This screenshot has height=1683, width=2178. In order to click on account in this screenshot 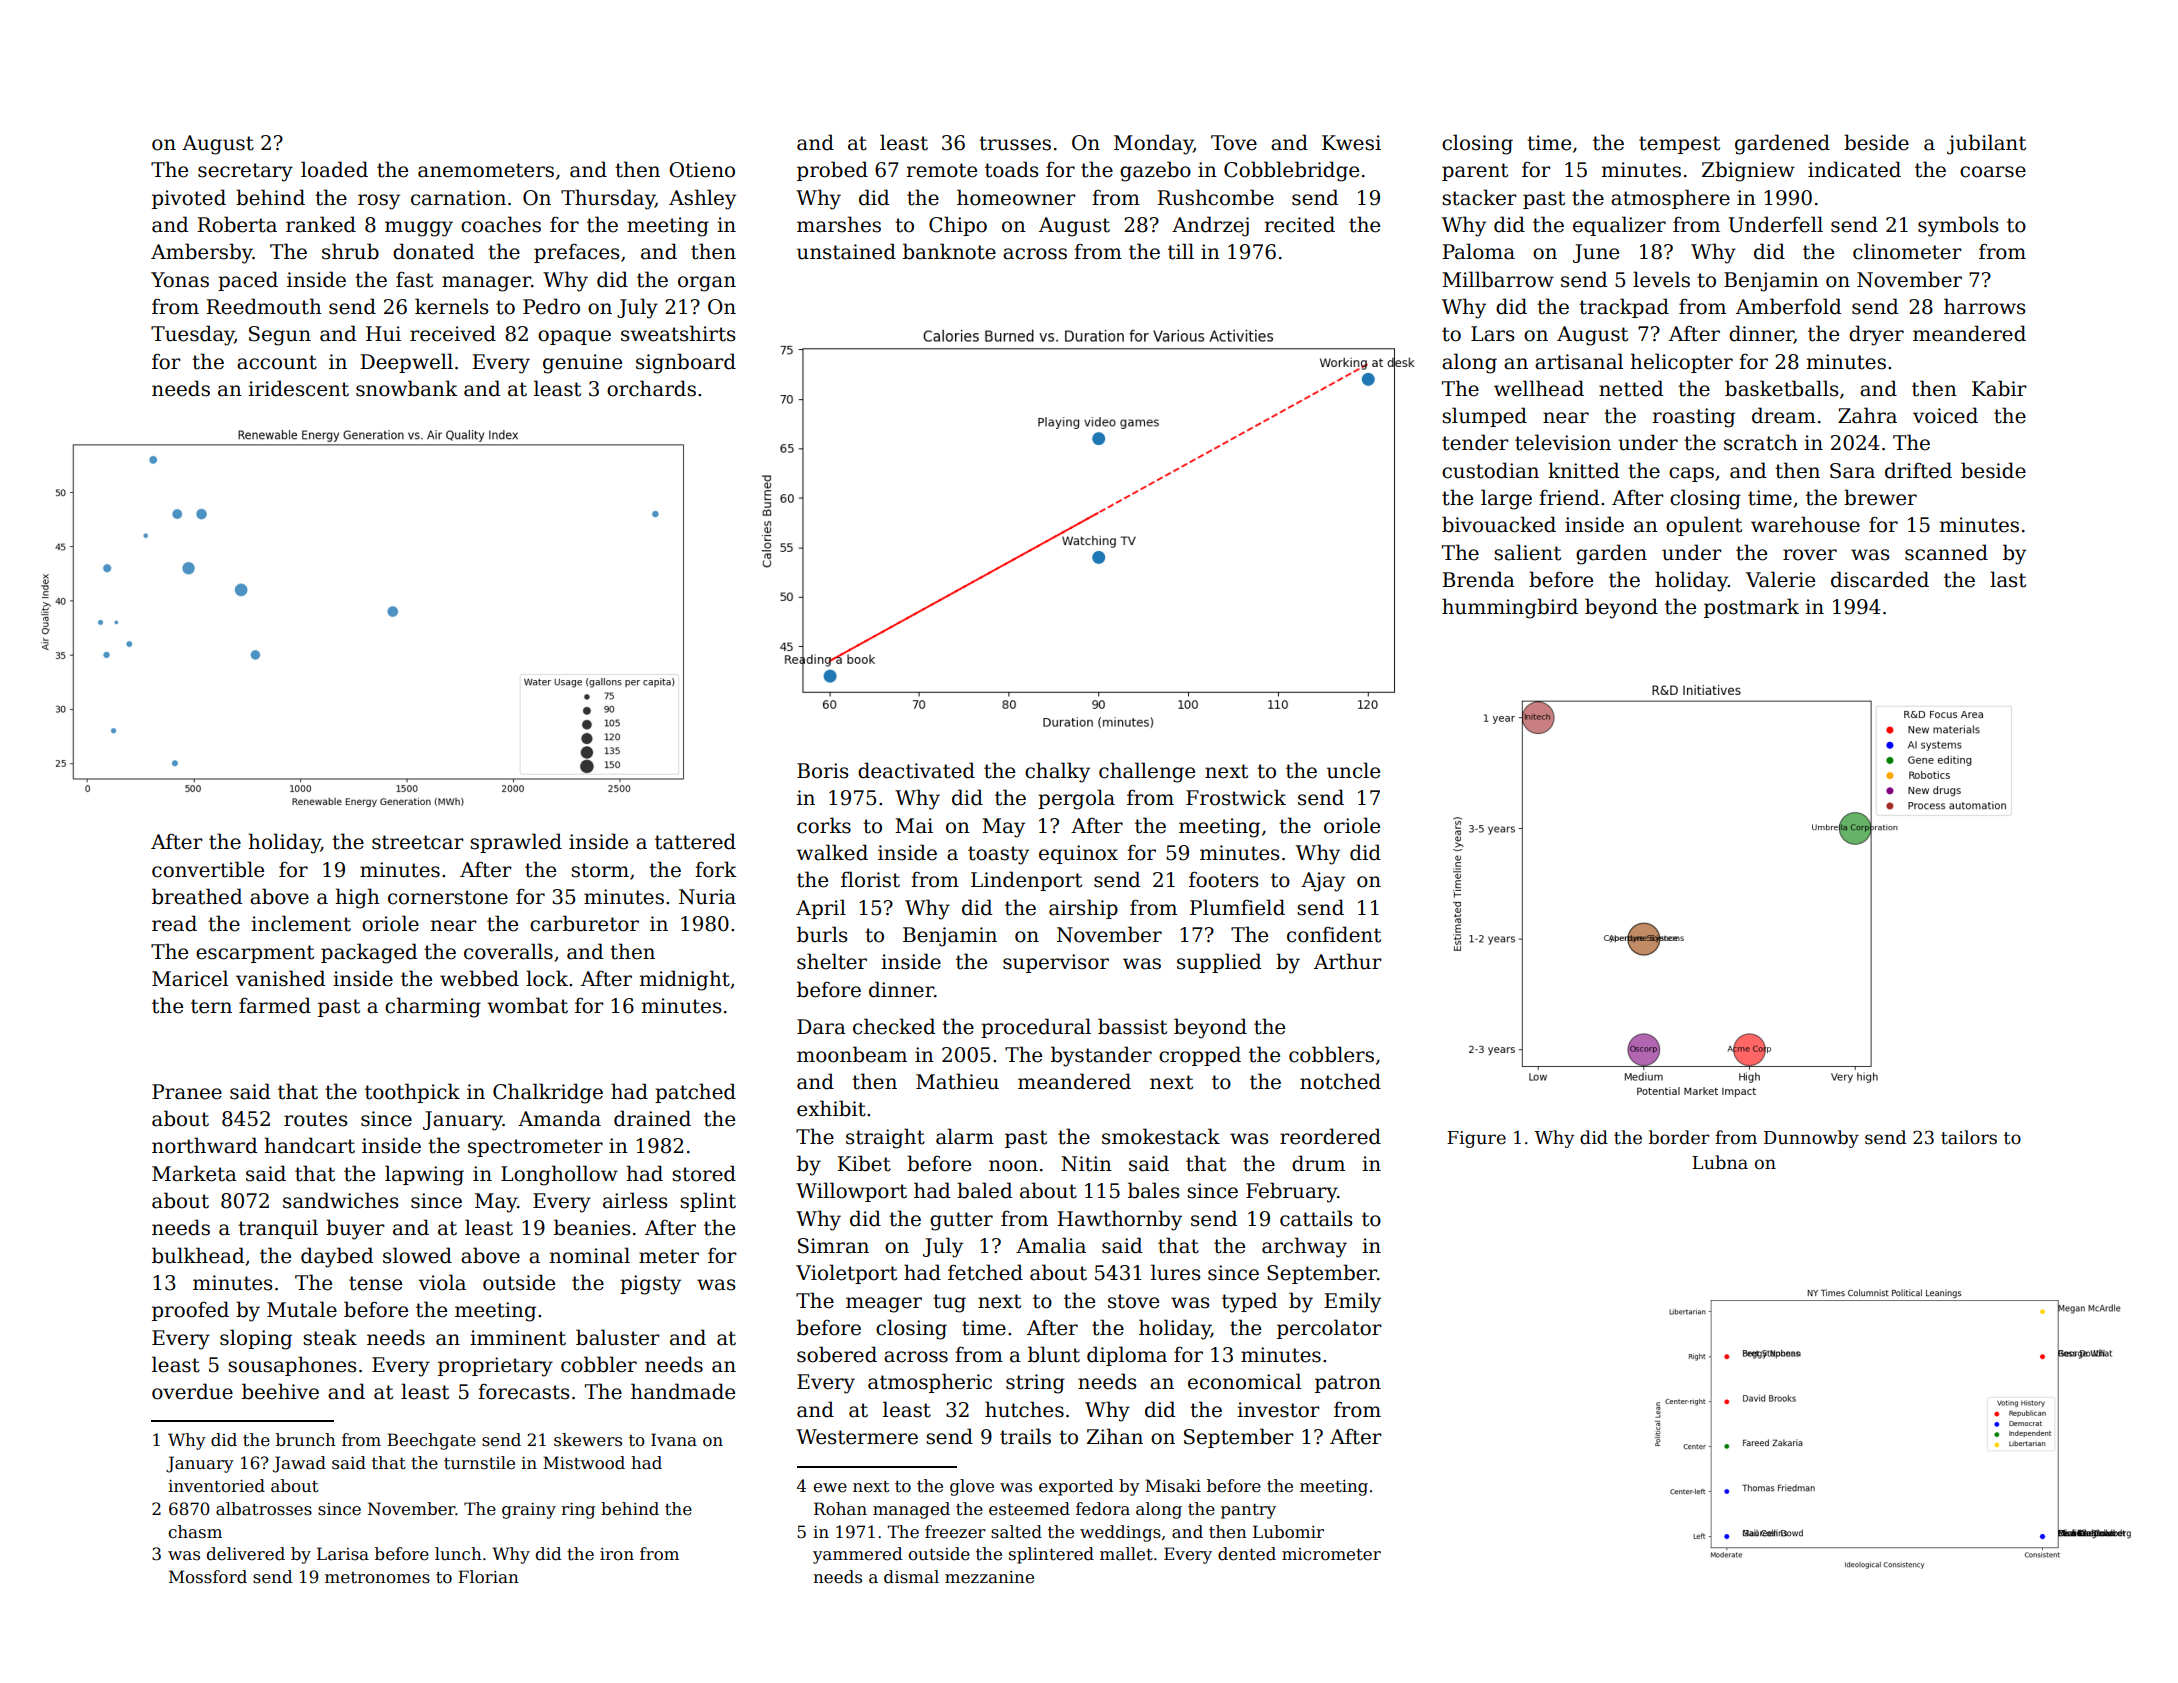, I will do `click(277, 362)`.
